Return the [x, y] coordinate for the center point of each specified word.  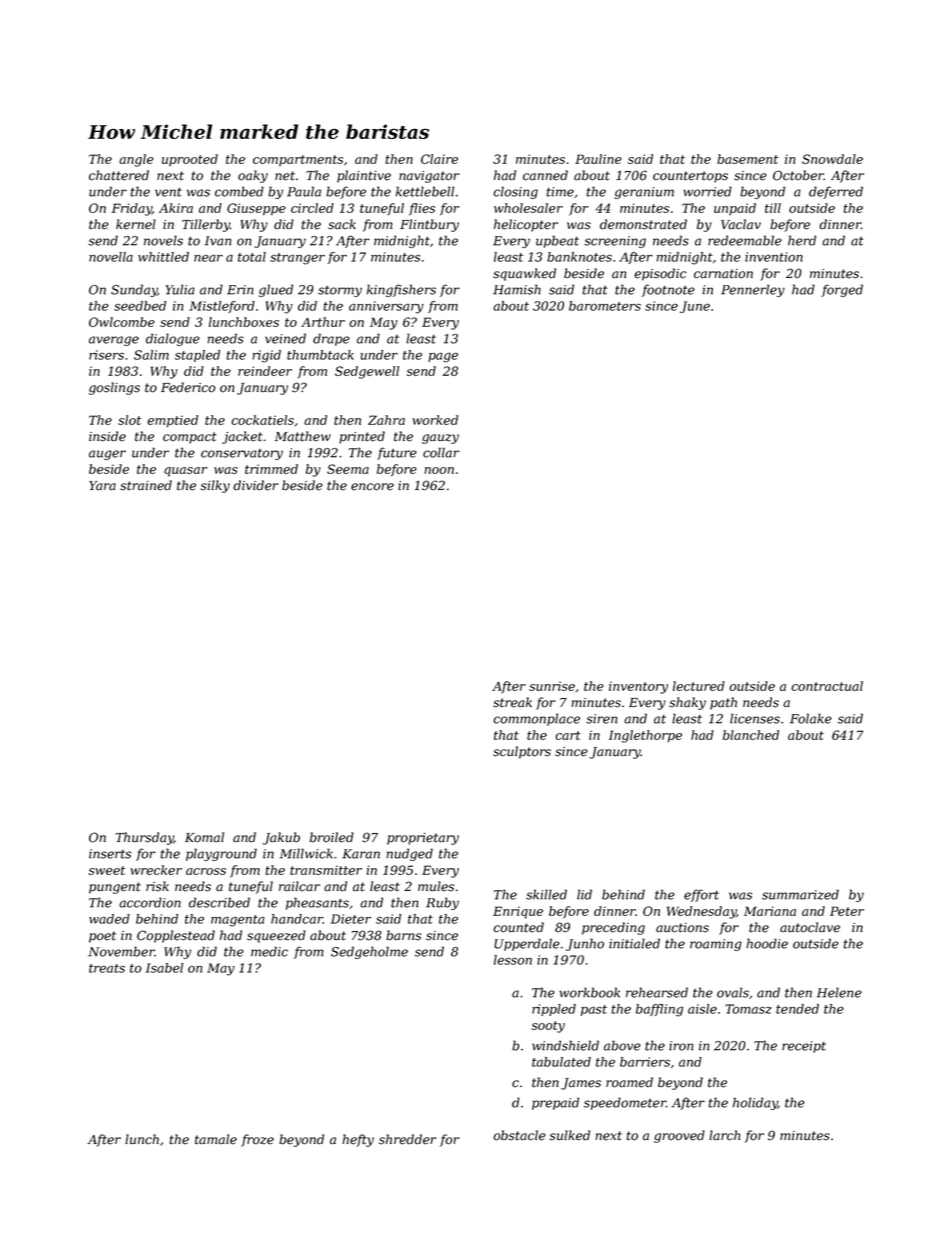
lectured [699, 686]
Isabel [164, 968]
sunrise [552, 686]
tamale [216, 1139]
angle [136, 160]
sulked [570, 1135]
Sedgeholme [369, 952]
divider [255, 485]
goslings [114, 388]
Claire [439, 159]
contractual [827, 686]
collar [441, 452]
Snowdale [832, 159]
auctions [682, 928]
